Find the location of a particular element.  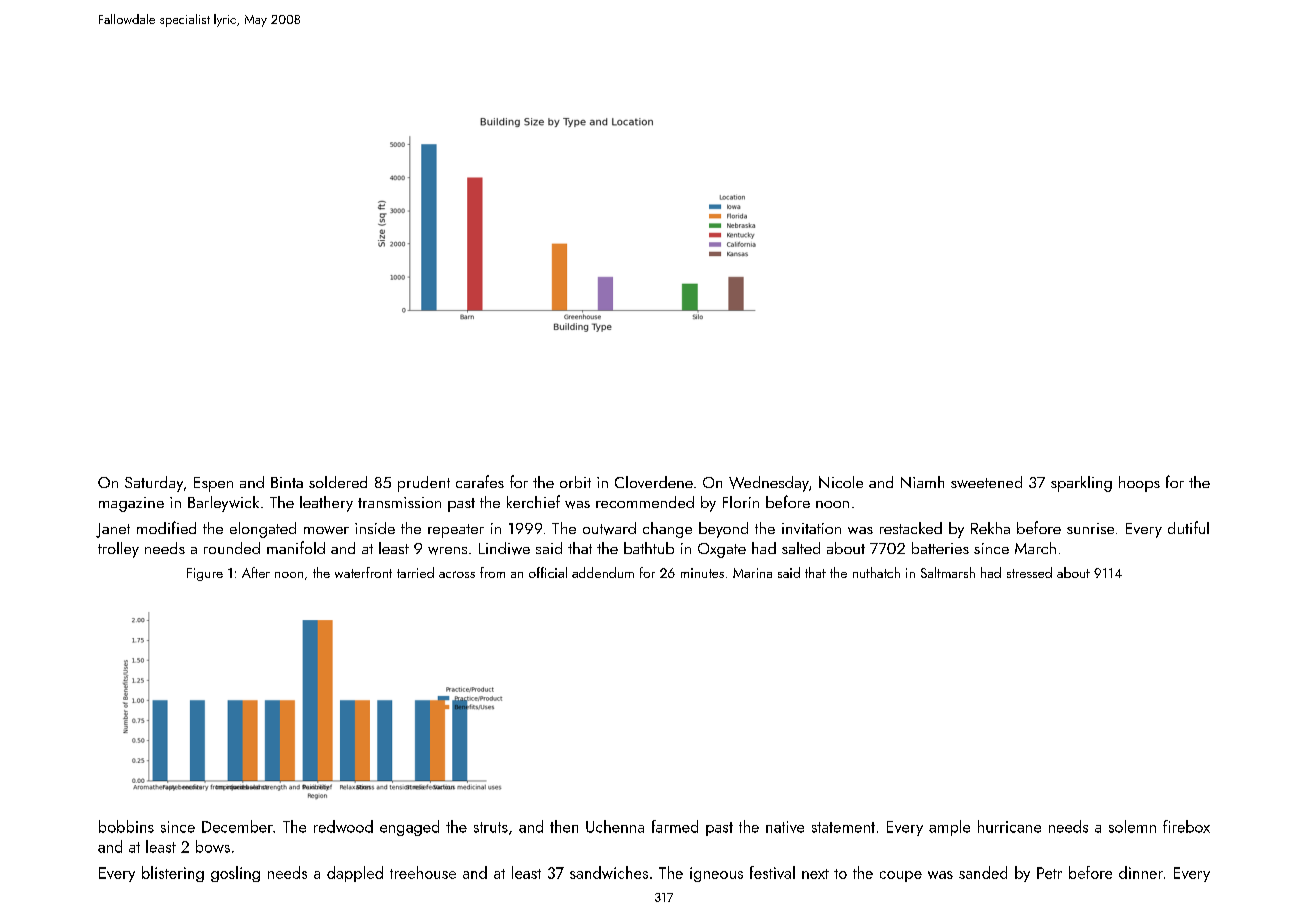

struts is located at coordinates (491, 827).
